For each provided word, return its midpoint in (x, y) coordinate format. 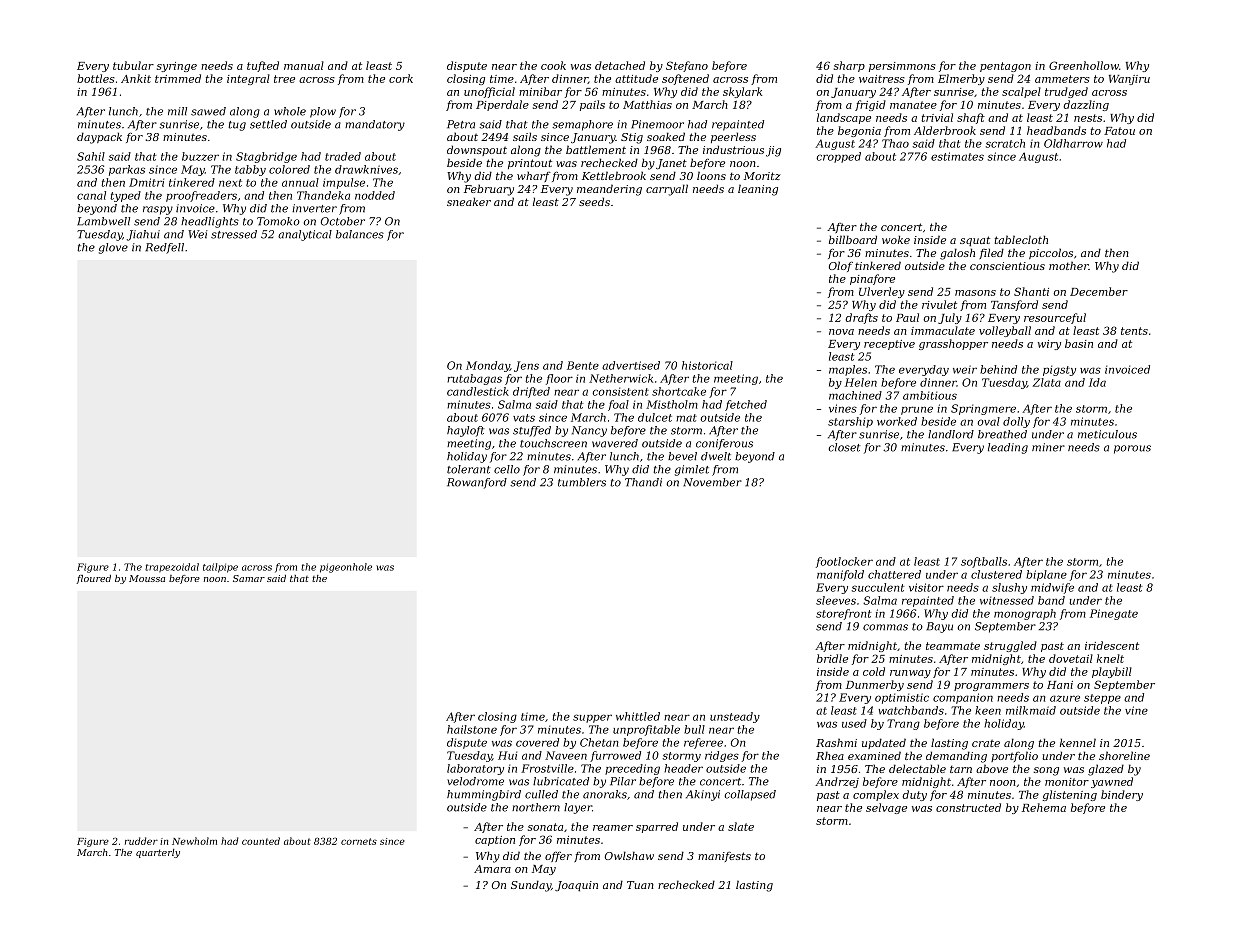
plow (323, 112)
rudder (141, 841)
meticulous (1107, 434)
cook (553, 65)
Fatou (1119, 131)
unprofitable (646, 730)
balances (360, 234)
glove (113, 248)
